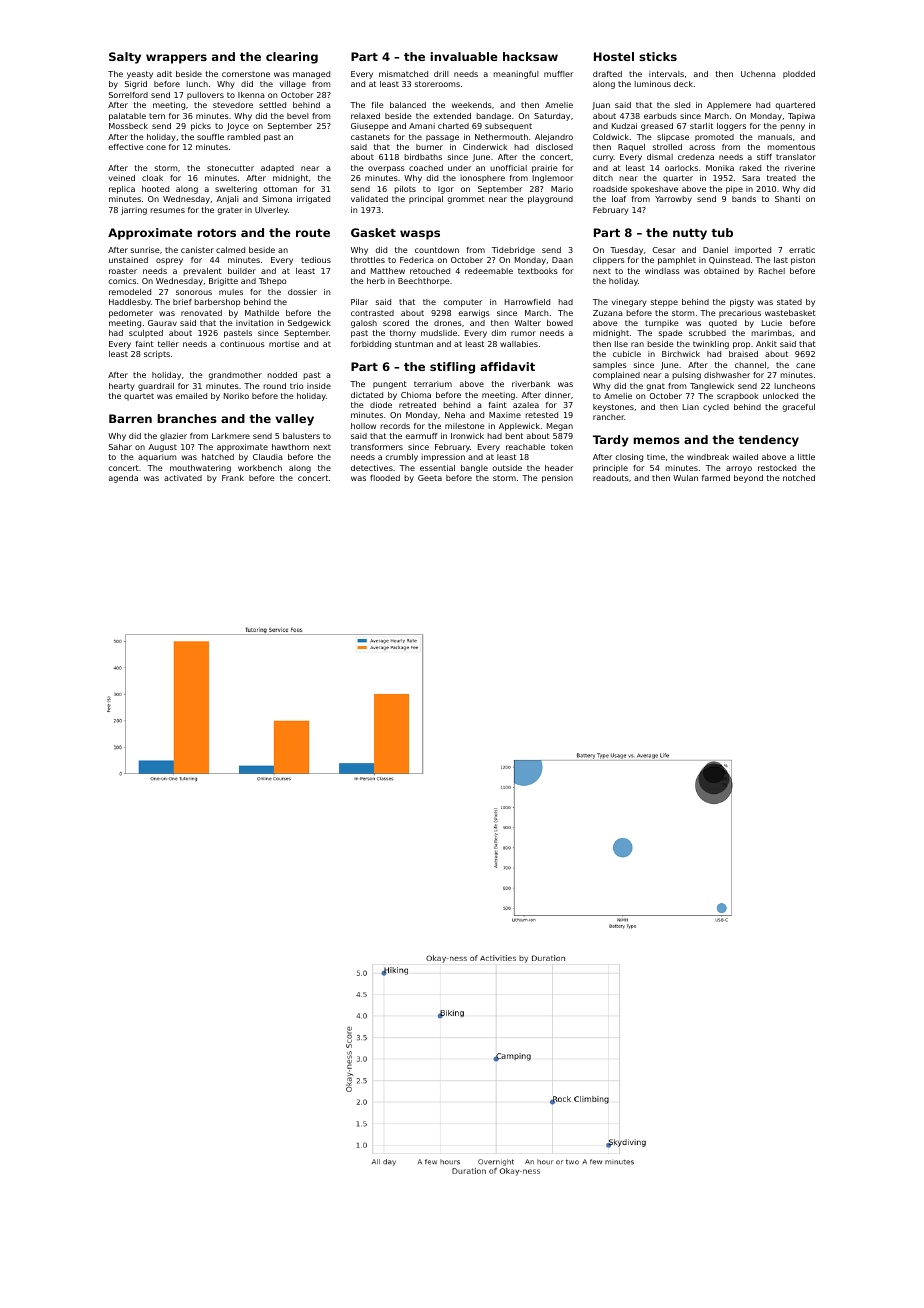  What do you see at coordinates (183, 478) in the document?
I see `activated` at bounding box center [183, 478].
